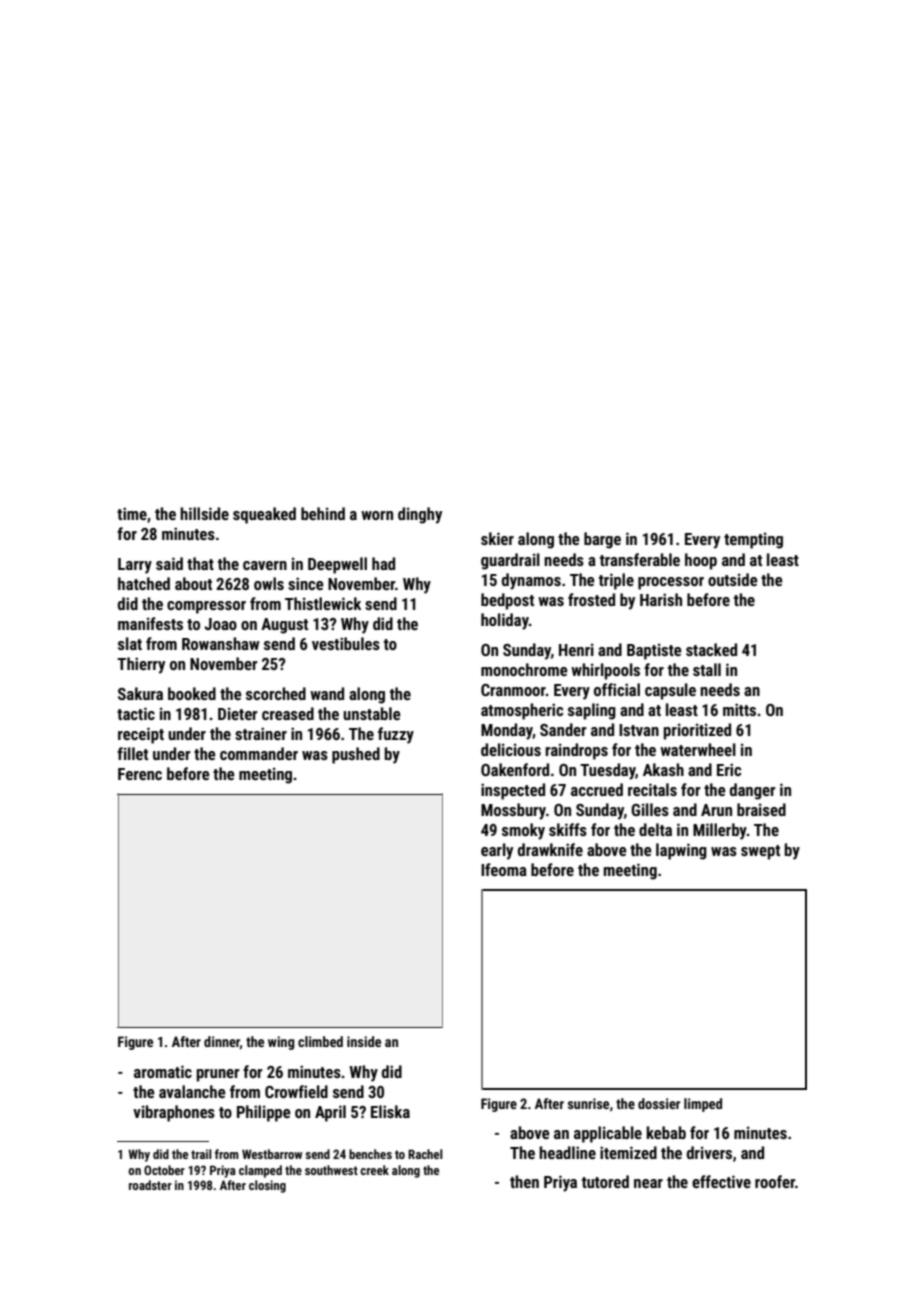  I want to click on itemized, so click(628, 1152).
